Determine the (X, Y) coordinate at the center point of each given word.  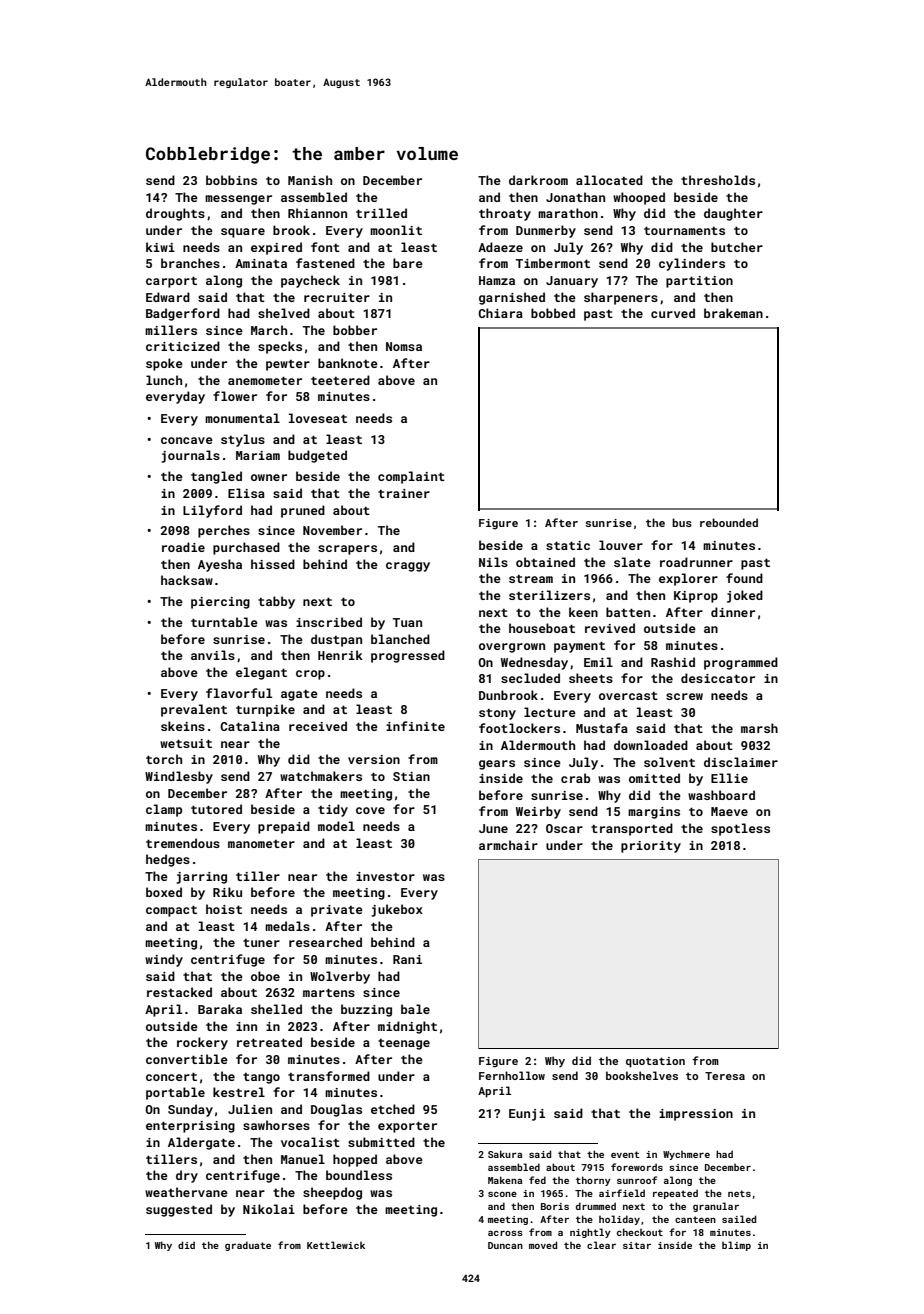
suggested (179, 1210)
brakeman (733, 313)
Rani (407, 959)
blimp (736, 1246)
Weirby (538, 812)
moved (543, 1245)
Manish (310, 180)
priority (651, 847)
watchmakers (321, 776)
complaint (411, 477)
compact (171, 911)
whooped (639, 198)
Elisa (246, 493)
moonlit (396, 230)
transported (632, 829)
